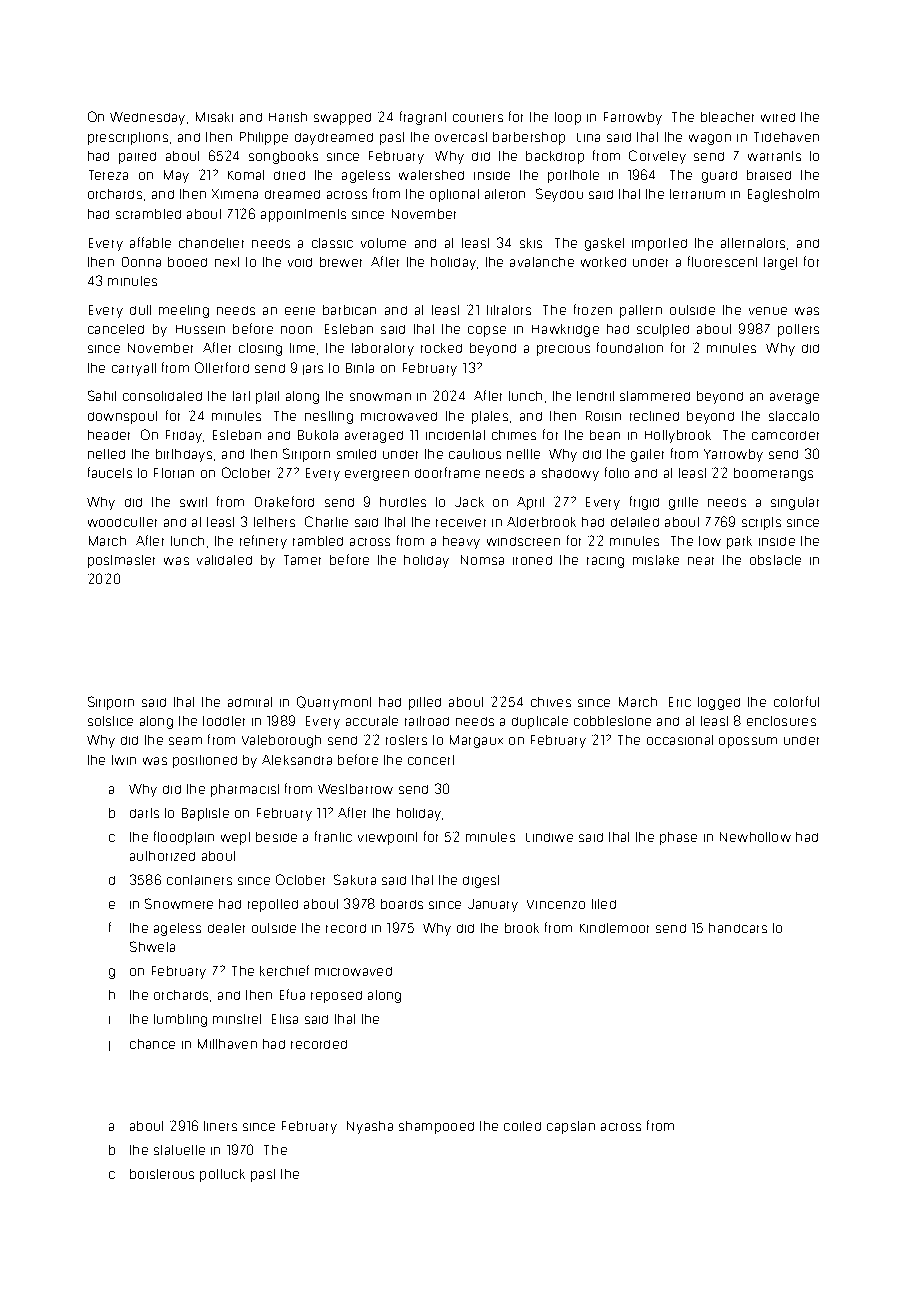  I want to click on swirl, so click(193, 502).
